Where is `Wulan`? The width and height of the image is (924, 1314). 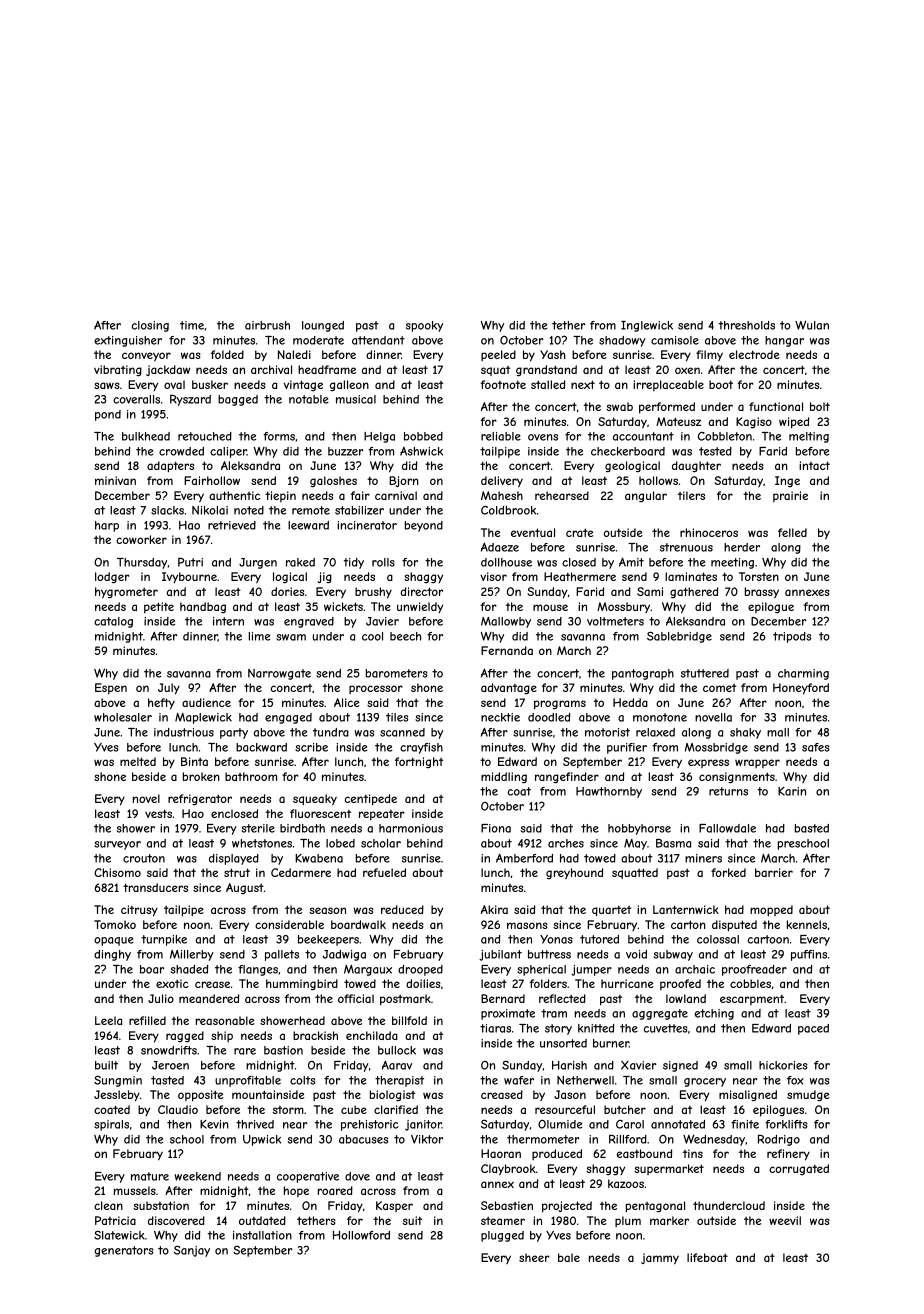 Wulan is located at coordinates (812, 325).
